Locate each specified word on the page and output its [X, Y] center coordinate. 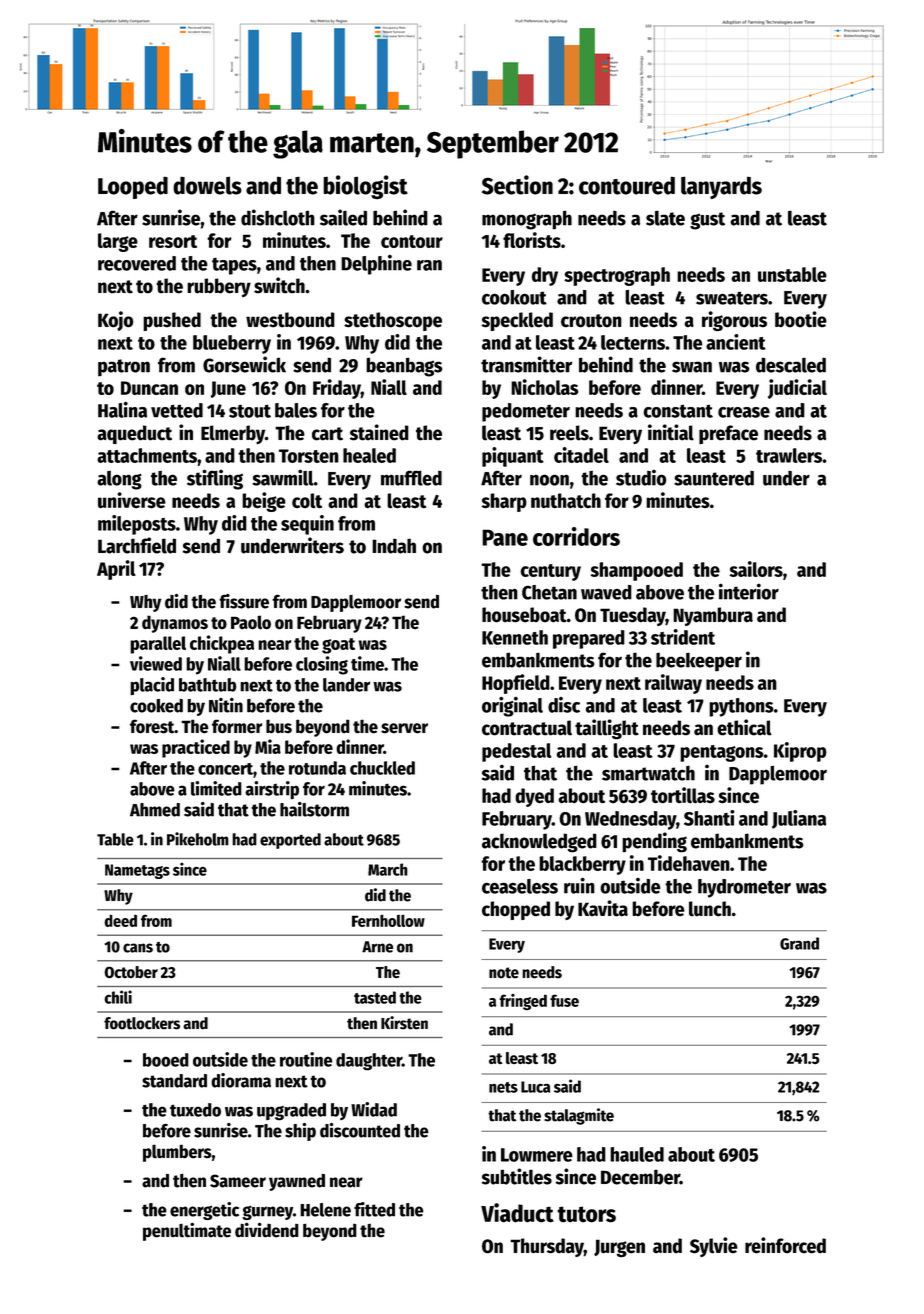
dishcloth [278, 217]
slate [665, 218]
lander [346, 685]
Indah [394, 546]
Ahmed [155, 810]
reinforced [785, 1245]
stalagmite [579, 1116]
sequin [307, 525]
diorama [241, 1080]
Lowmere [537, 1155]
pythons [741, 707]
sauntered [714, 478]
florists [532, 240]
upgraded [291, 1111]
